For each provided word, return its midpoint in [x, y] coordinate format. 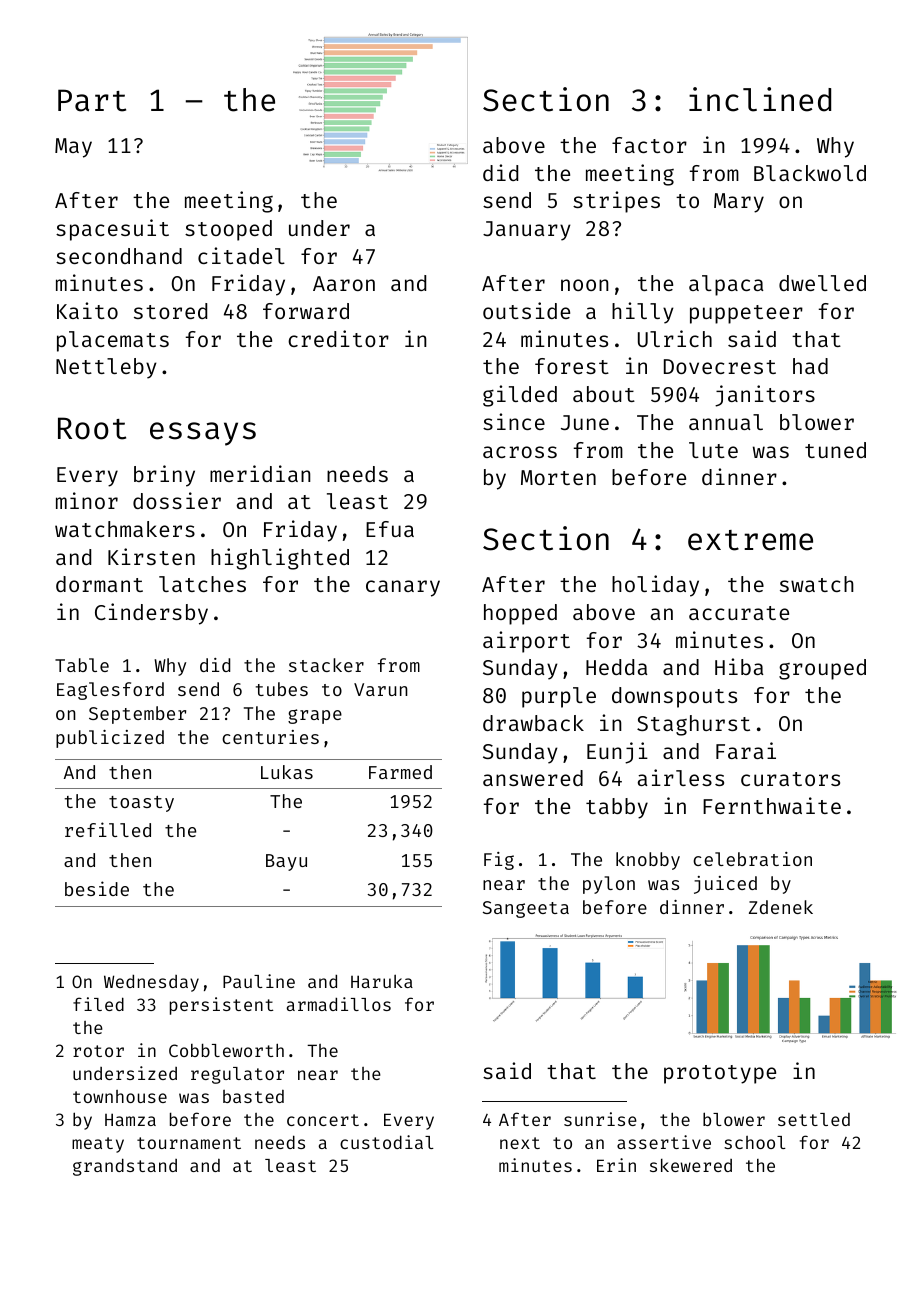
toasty [141, 804]
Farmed [400, 772]
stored [170, 311]
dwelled [822, 283]
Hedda [616, 667]
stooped [228, 230]
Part [92, 100]
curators [790, 779]
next [520, 1143]
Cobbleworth [226, 1050]
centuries [270, 737]
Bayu [286, 862]
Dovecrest [720, 366]
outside [526, 310]
